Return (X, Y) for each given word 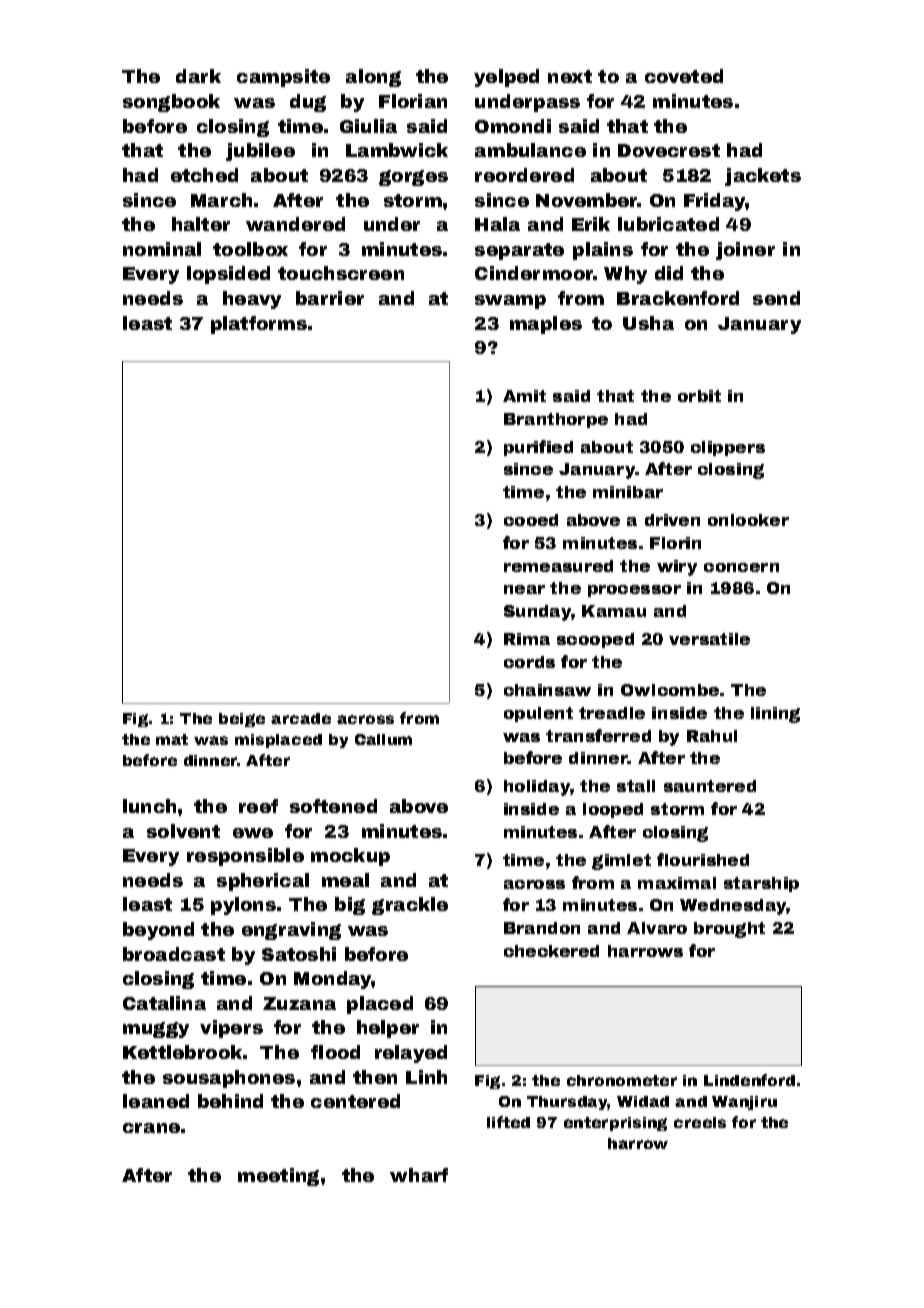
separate (519, 251)
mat (172, 739)
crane (151, 1128)
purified (538, 448)
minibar (628, 492)
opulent (538, 714)
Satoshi (299, 954)
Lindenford (749, 1080)
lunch (149, 806)
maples (546, 325)
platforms (259, 325)
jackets (763, 177)
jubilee (260, 152)
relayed (411, 1054)
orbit (699, 396)
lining (775, 715)
